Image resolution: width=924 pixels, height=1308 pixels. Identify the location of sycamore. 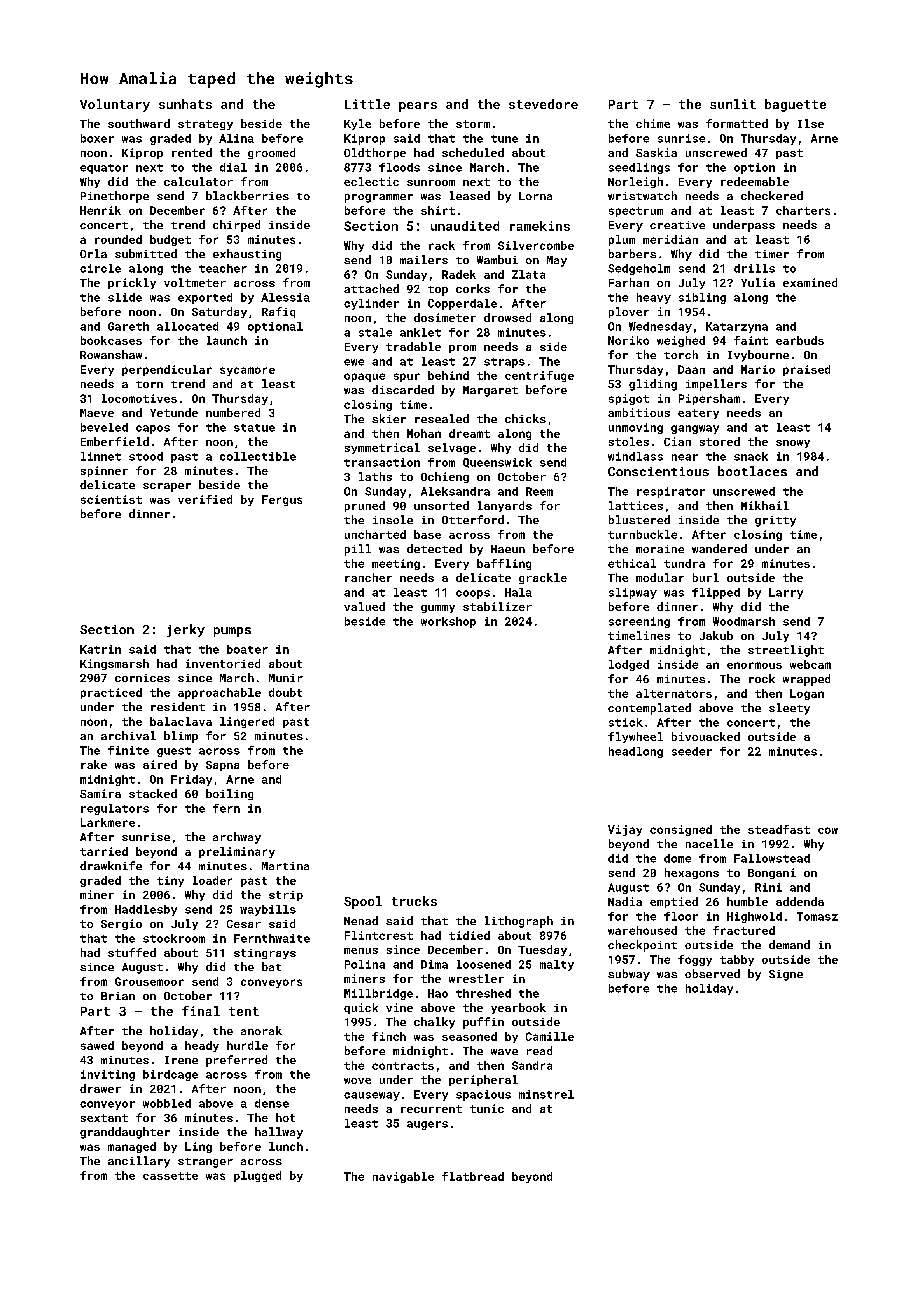
(247, 371).
